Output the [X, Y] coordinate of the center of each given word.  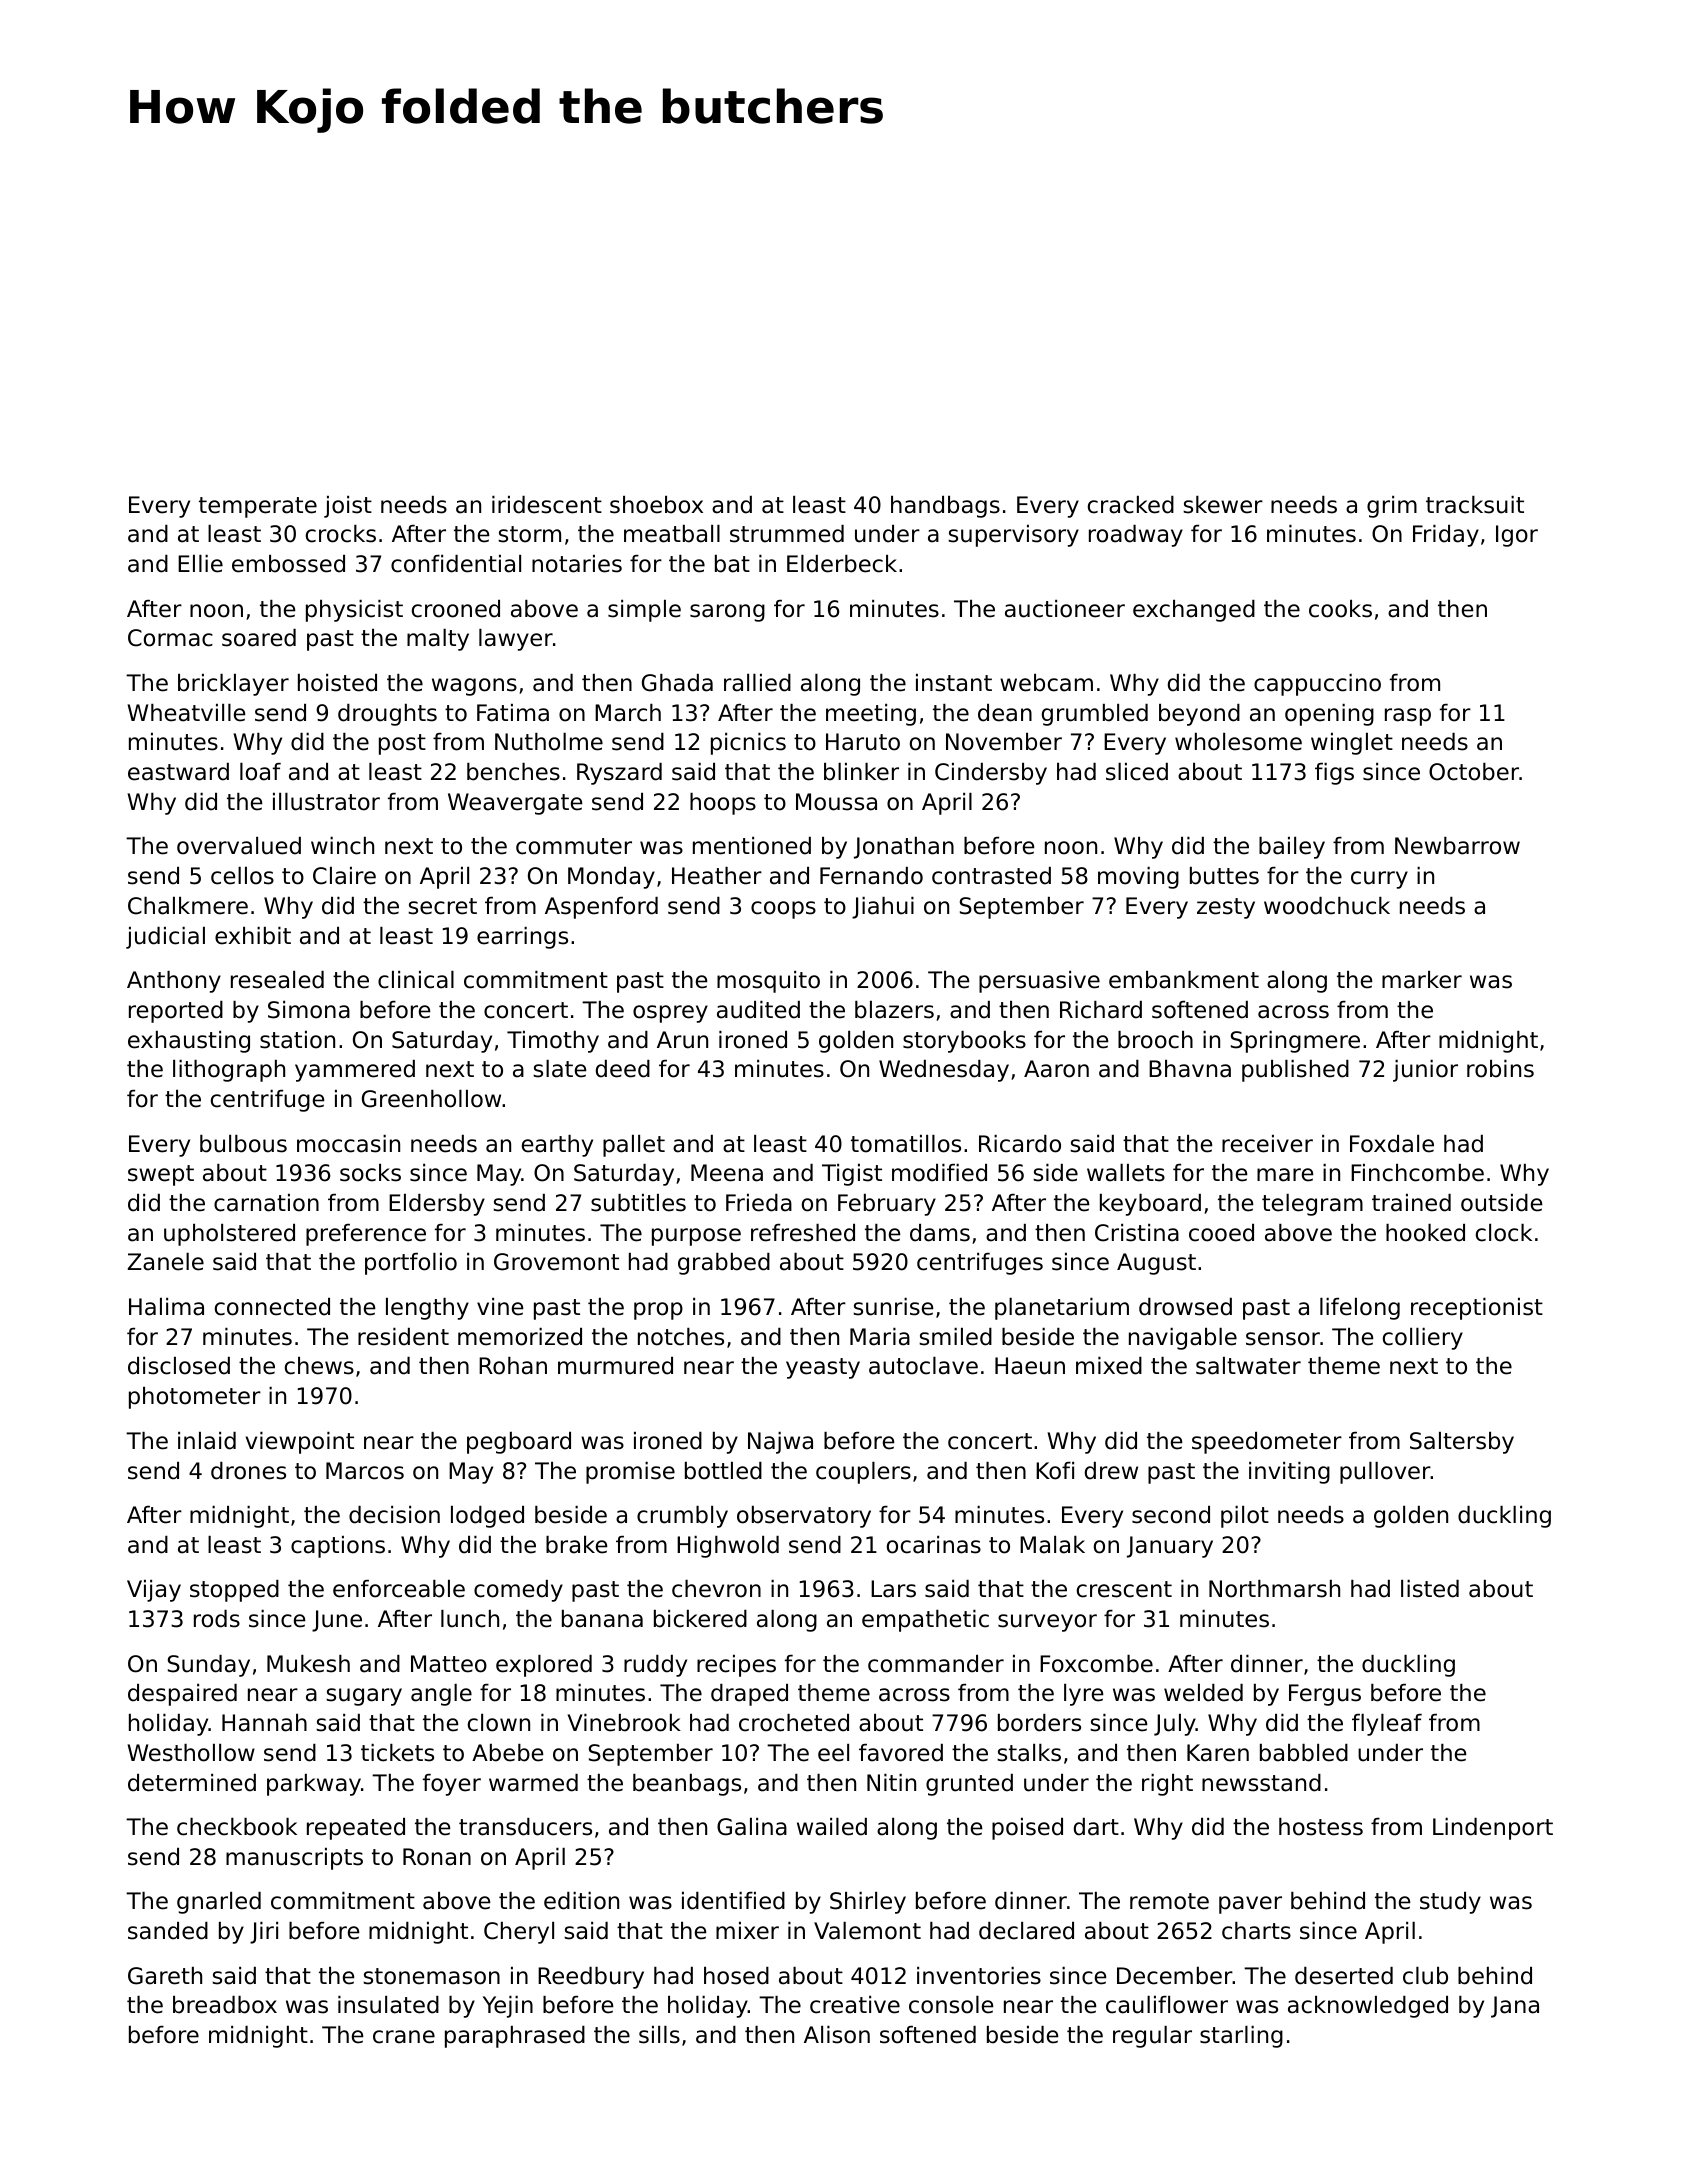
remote [1169, 1901]
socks [370, 1173]
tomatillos [906, 1144]
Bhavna [1190, 1069]
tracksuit [1475, 505]
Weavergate [515, 804]
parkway [314, 1785]
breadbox [225, 2005]
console [951, 2005]
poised [1027, 1829]
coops [783, 910]
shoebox [656, 505]
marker [1422, 980]
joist [348, 507]
